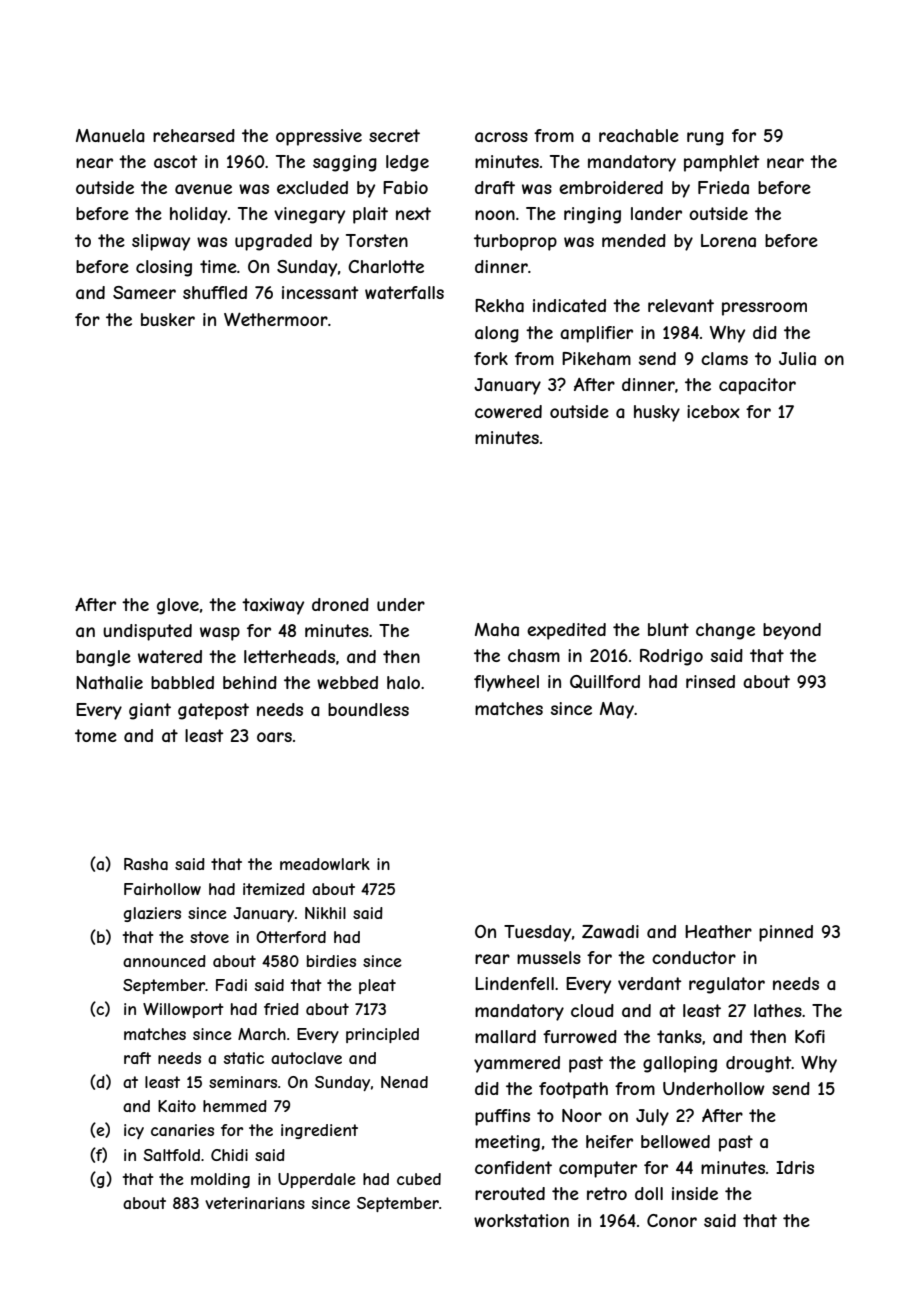 Image resolution: width=924 pixels, height=1314 pixels. What do you see at coordinates (289, 656) in the screenshot?
I see `letterheads` at bounding box center [289, 656].
